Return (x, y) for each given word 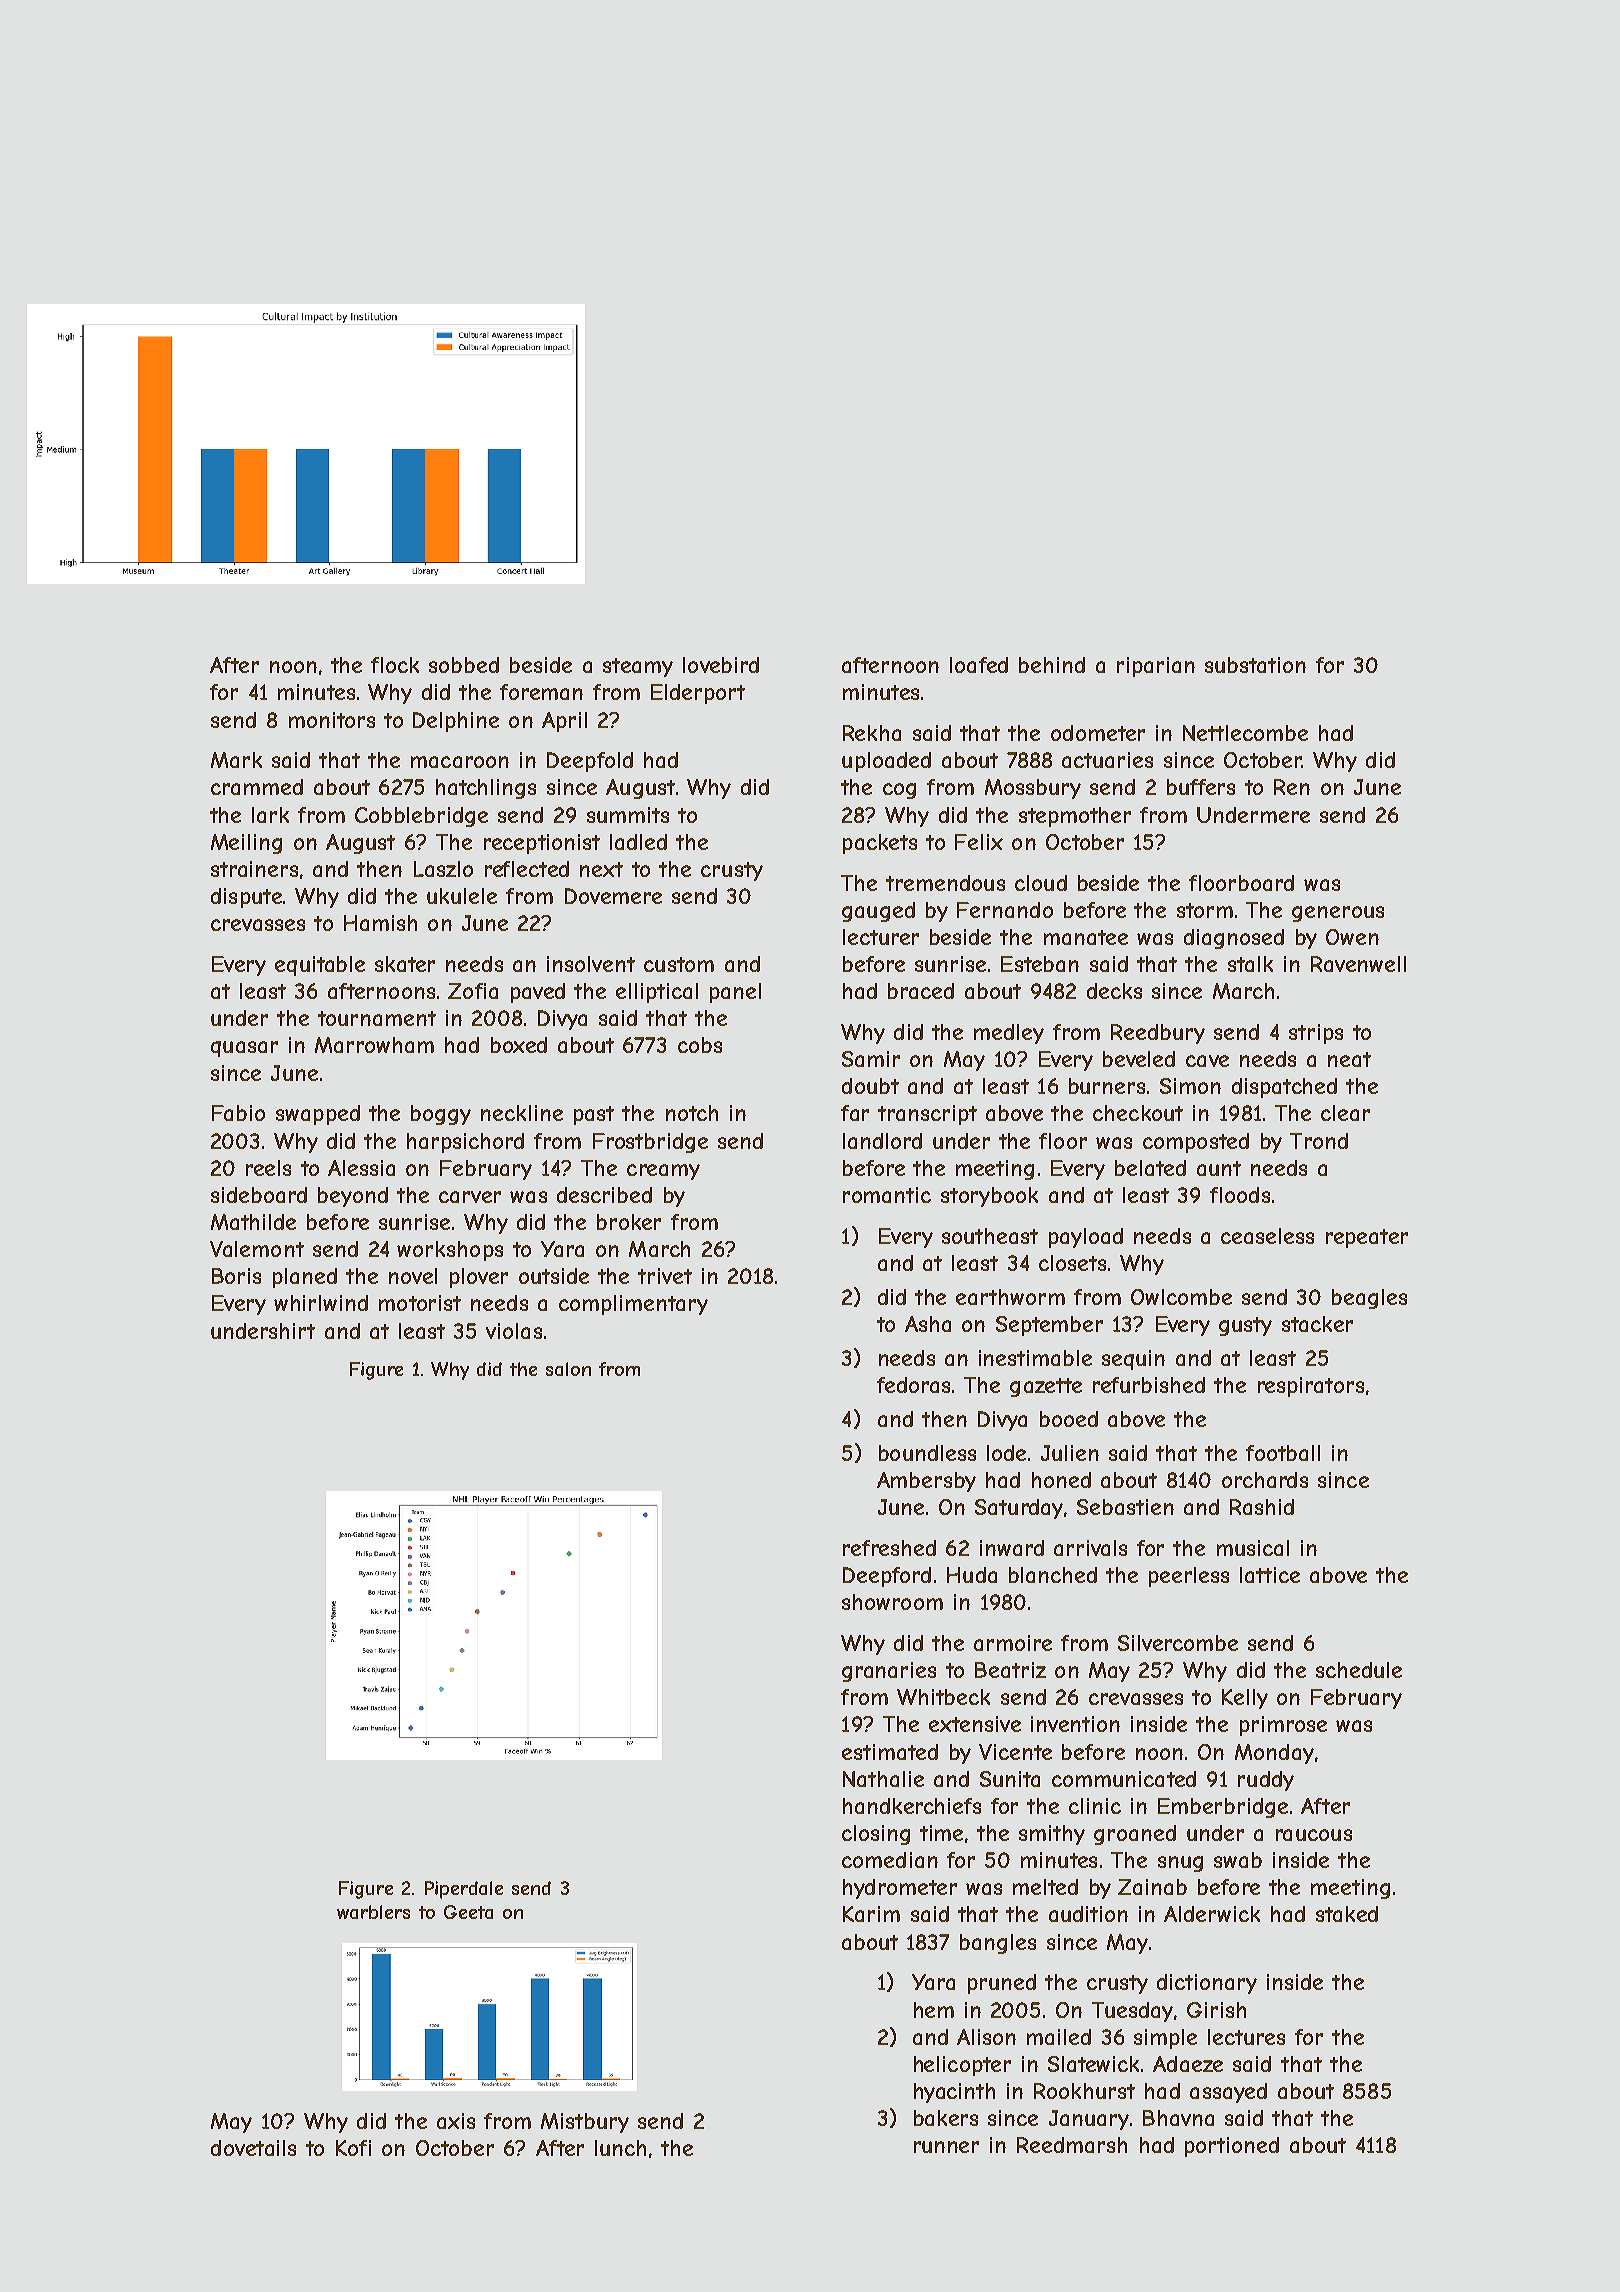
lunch (620, 2148)
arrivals (1090, 1548)
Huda (972, 1575)
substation (1255, 665)
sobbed (464, 665)
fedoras (913, 1385)
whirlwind (321, 1303)
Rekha (872, 733)
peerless (1189, 1577)
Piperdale (464, 1890)
